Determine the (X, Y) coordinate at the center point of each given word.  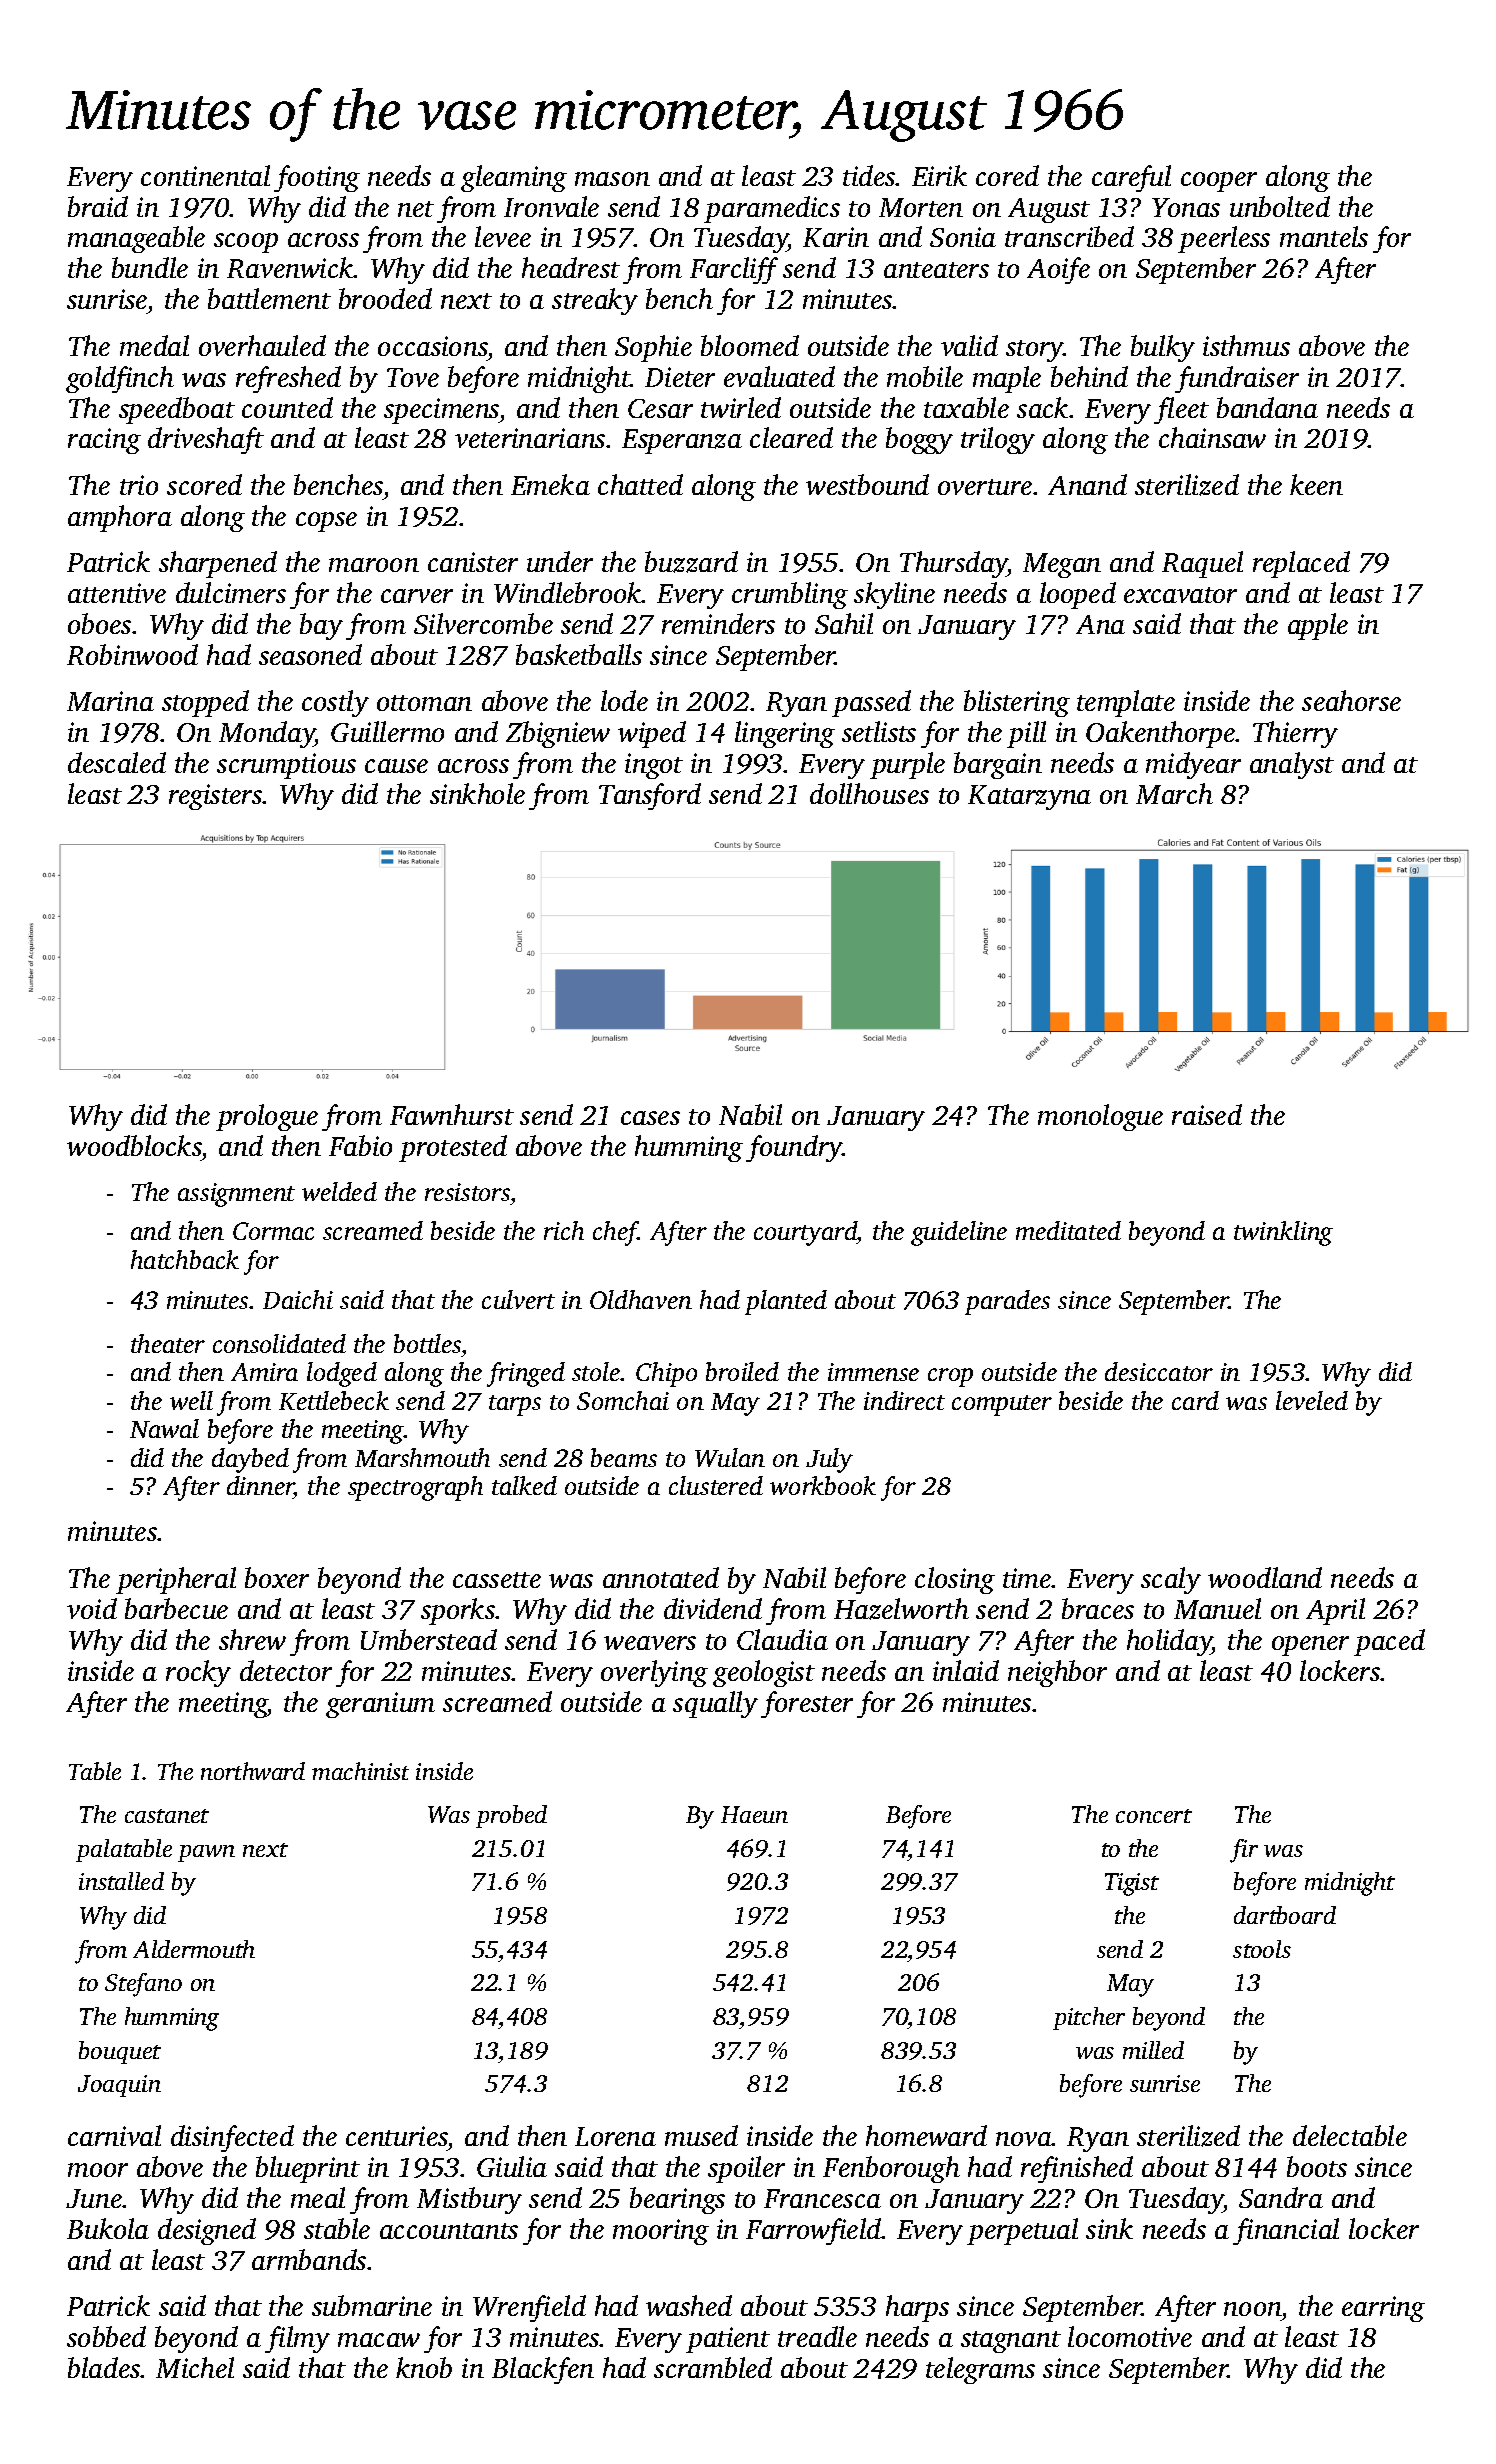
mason (612, 179)
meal (318, 2197)
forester (807, 1704)
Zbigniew (558, 734)
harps (917, 2308)
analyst (1292, 765)
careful (1131, 178)
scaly (1171, 1580)
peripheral (176, 1580)
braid (98, 206)
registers (216, 797)
